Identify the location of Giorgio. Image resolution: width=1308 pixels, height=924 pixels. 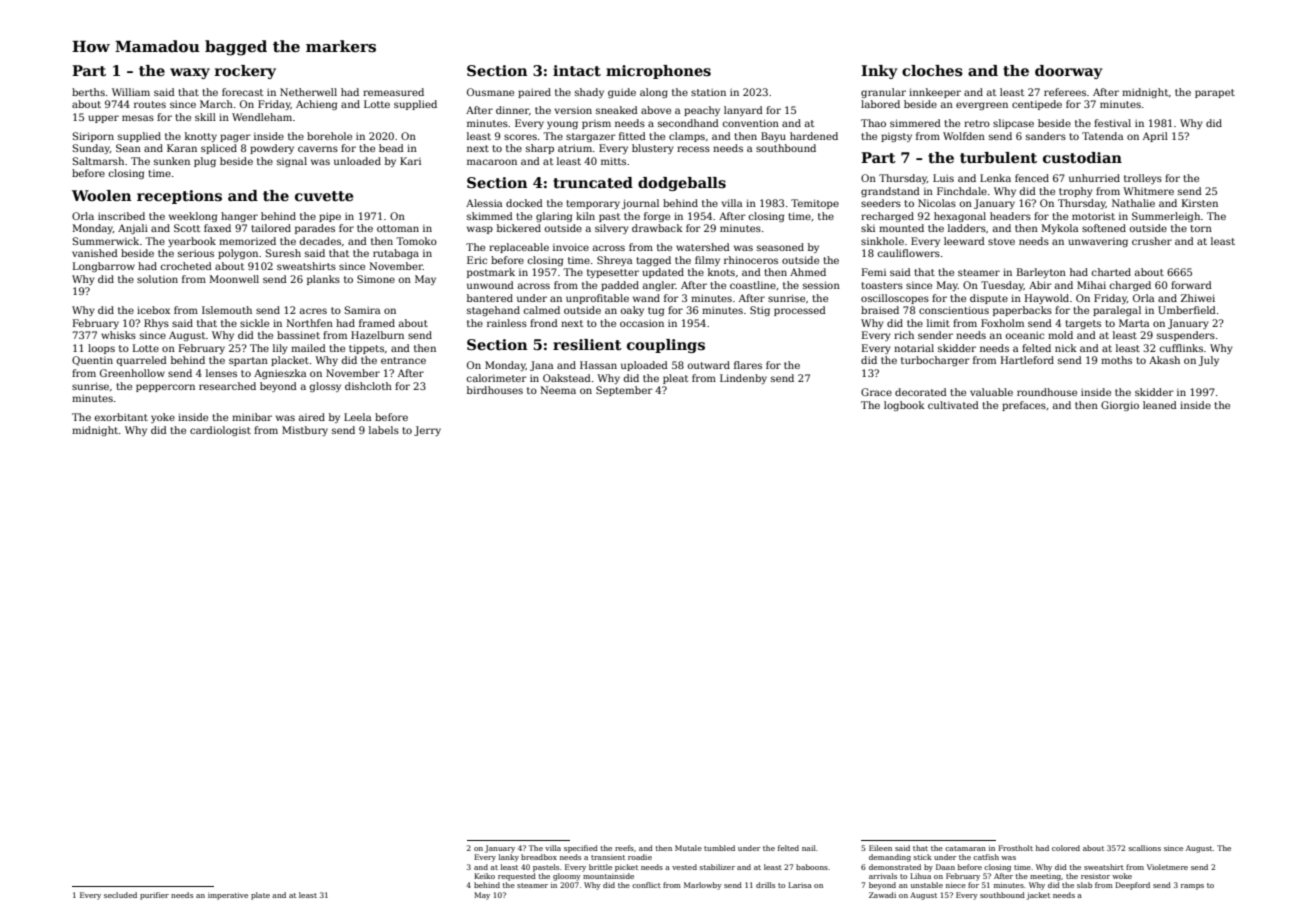
(1120, 406).
